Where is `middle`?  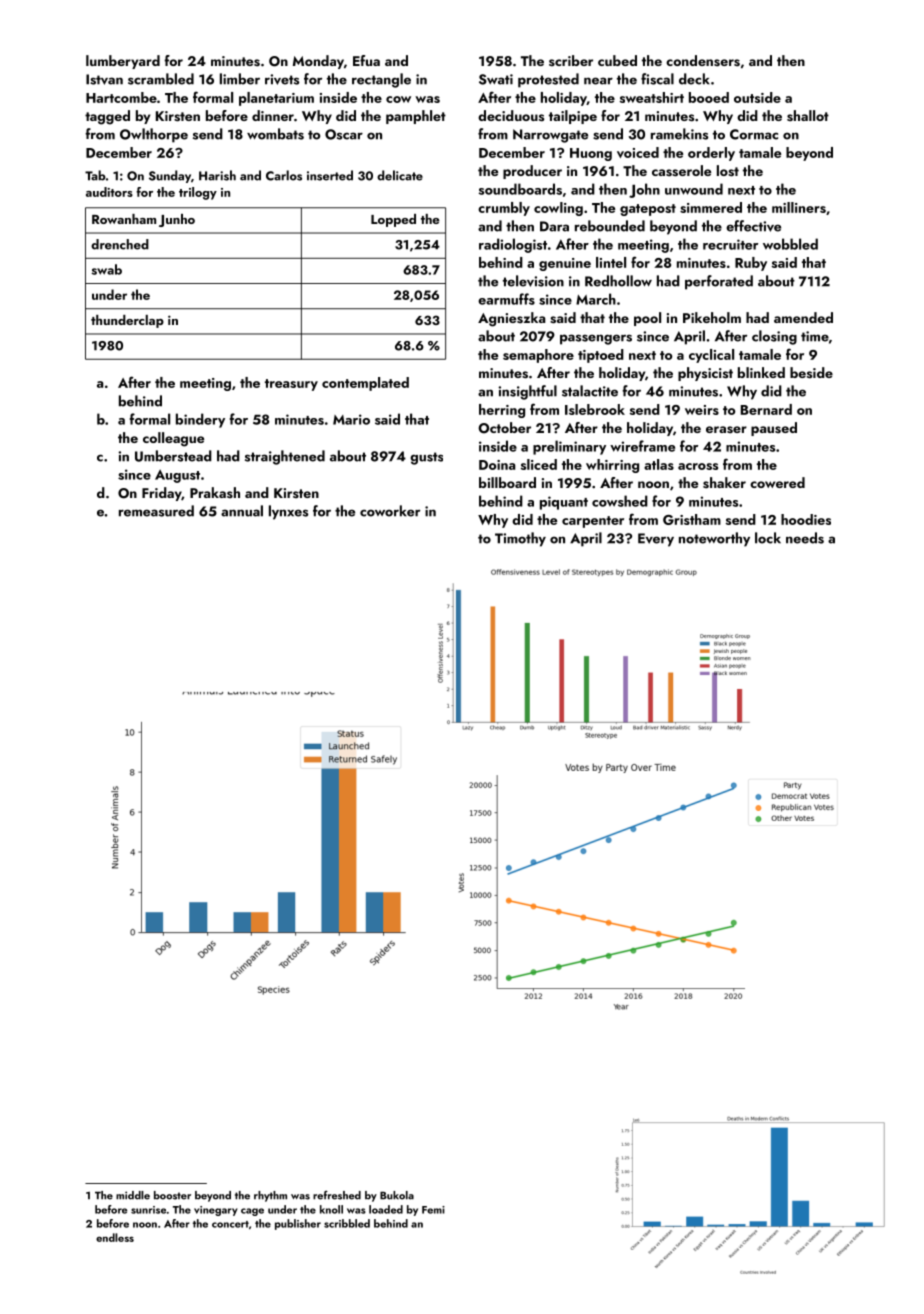 middle is located at coordinates (133, 1195).
